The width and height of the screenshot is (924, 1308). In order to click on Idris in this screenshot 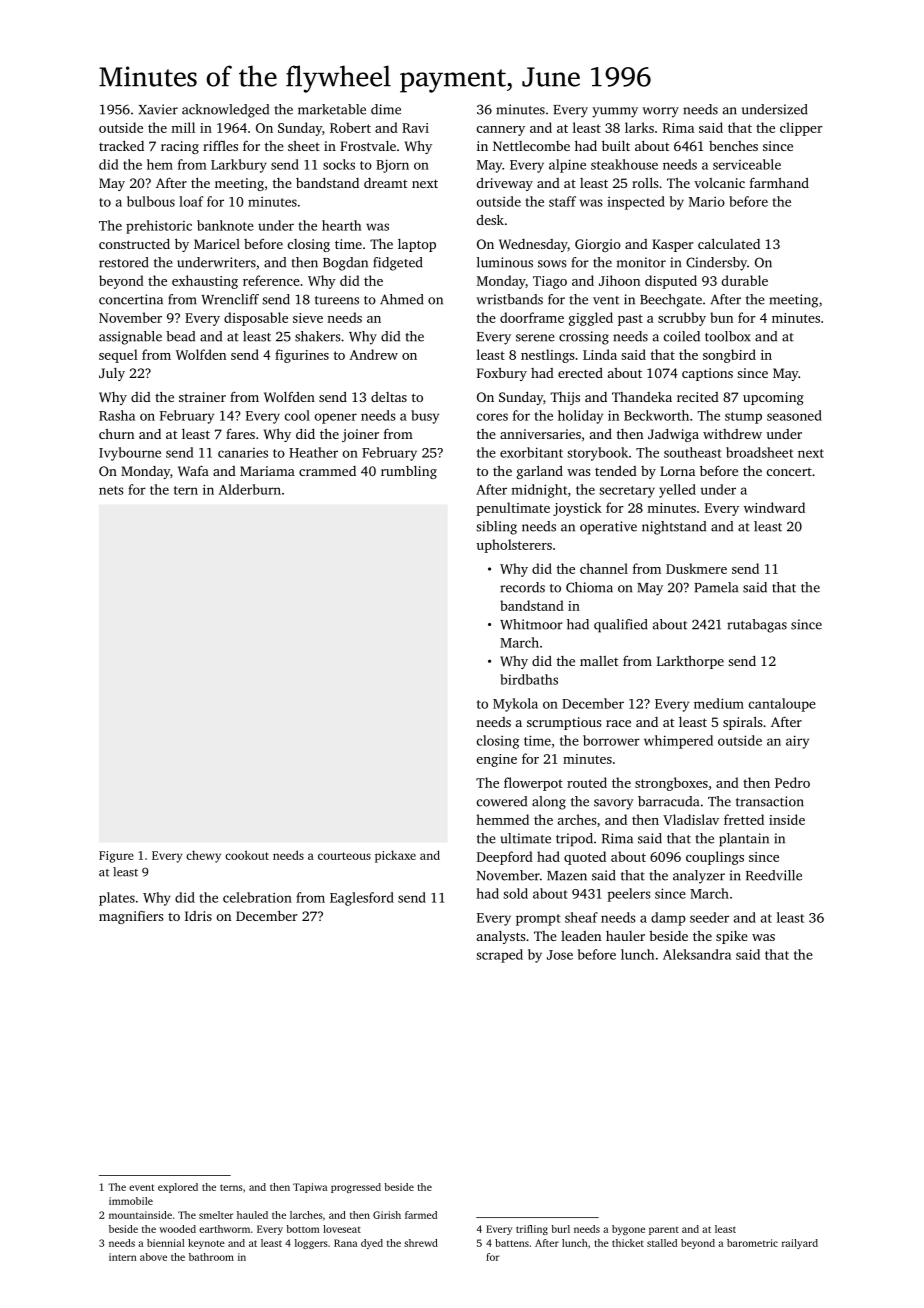, I will do `click(198, 916)`.
